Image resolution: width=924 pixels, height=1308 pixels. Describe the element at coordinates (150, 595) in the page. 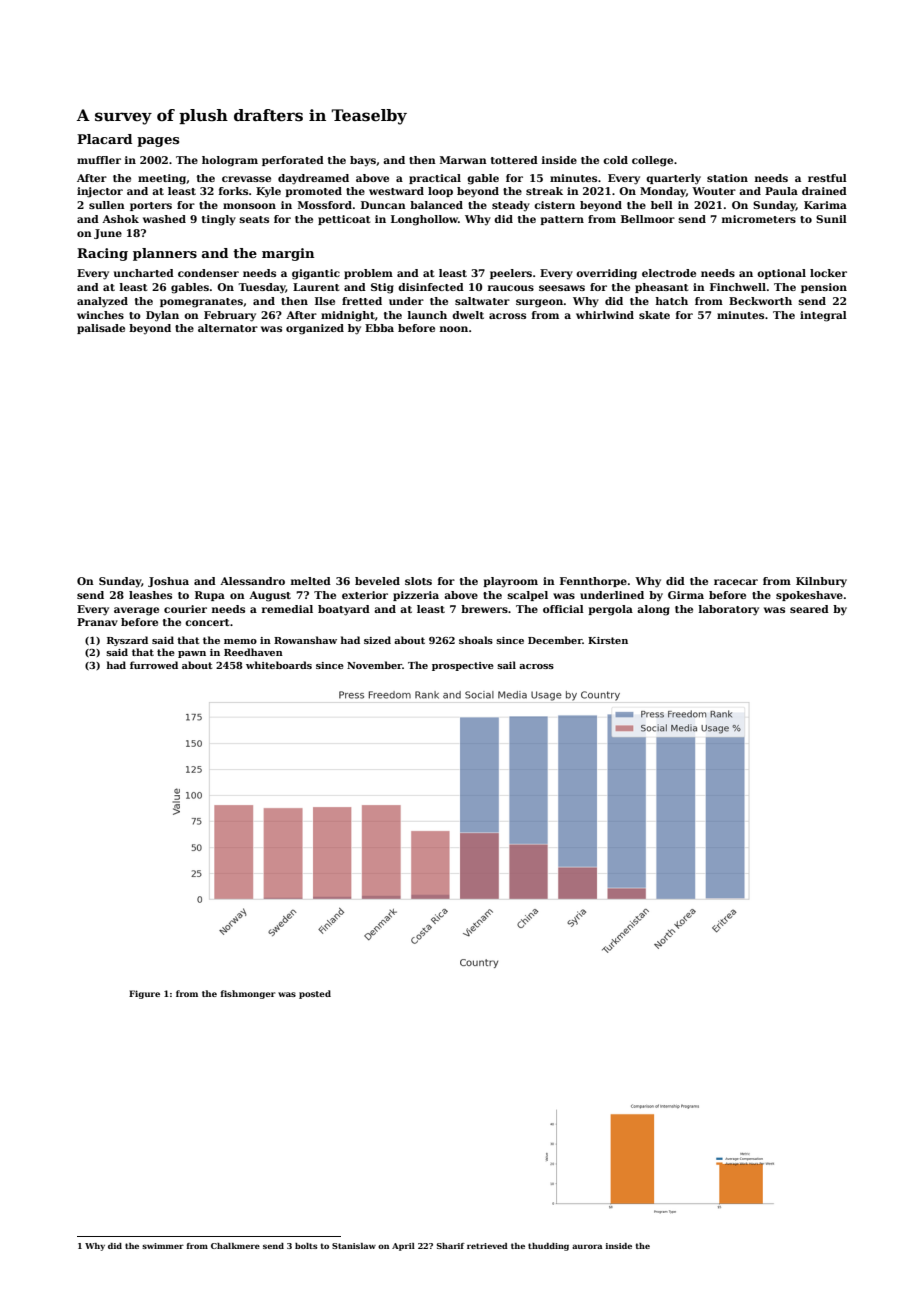

I see `leashes` at that location.
